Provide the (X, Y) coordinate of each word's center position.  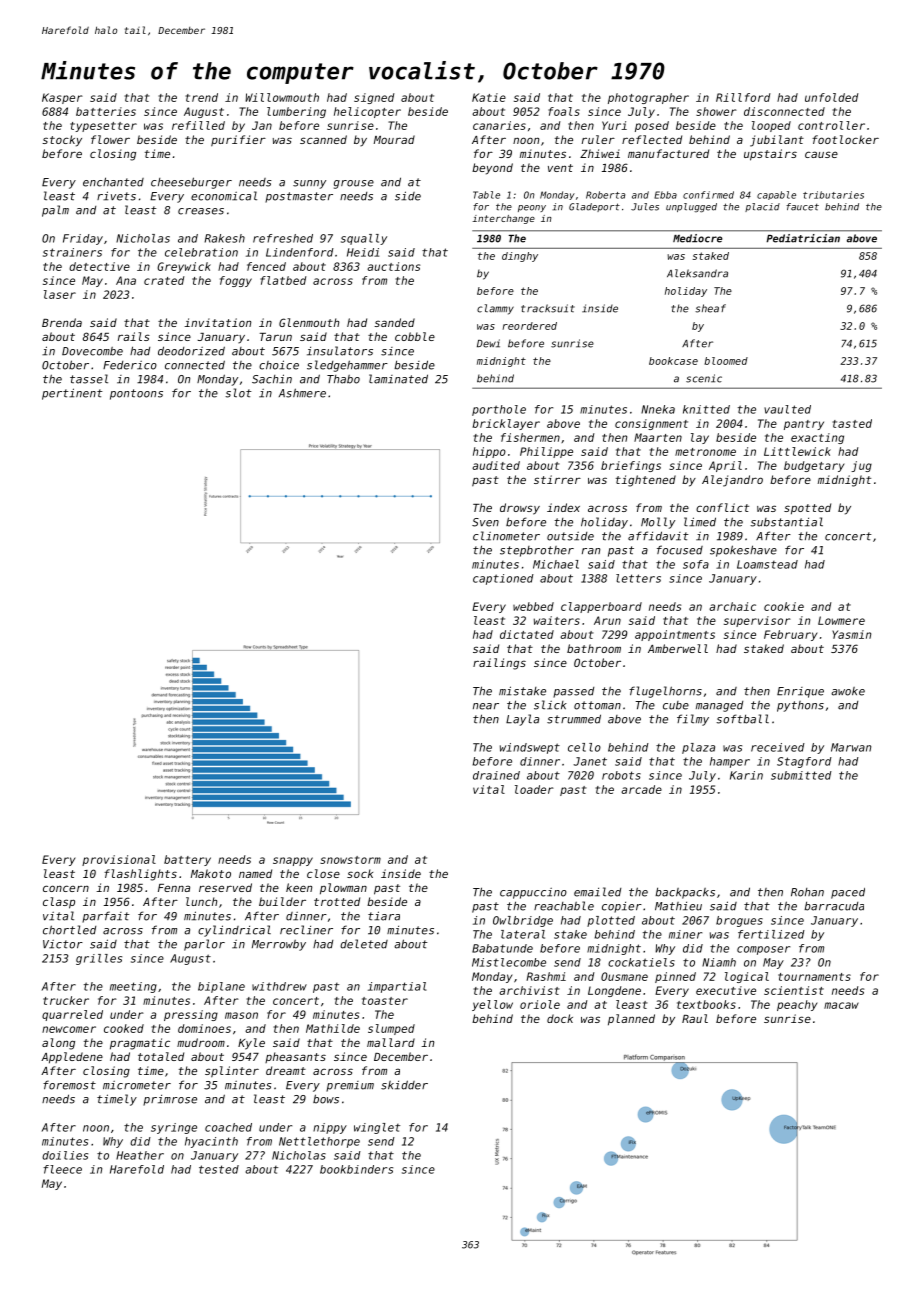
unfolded (832, 97)
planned (631, 1020)
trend (202, 97)
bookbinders (356, 1169)
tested (219, 1169)
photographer (648, 98)
